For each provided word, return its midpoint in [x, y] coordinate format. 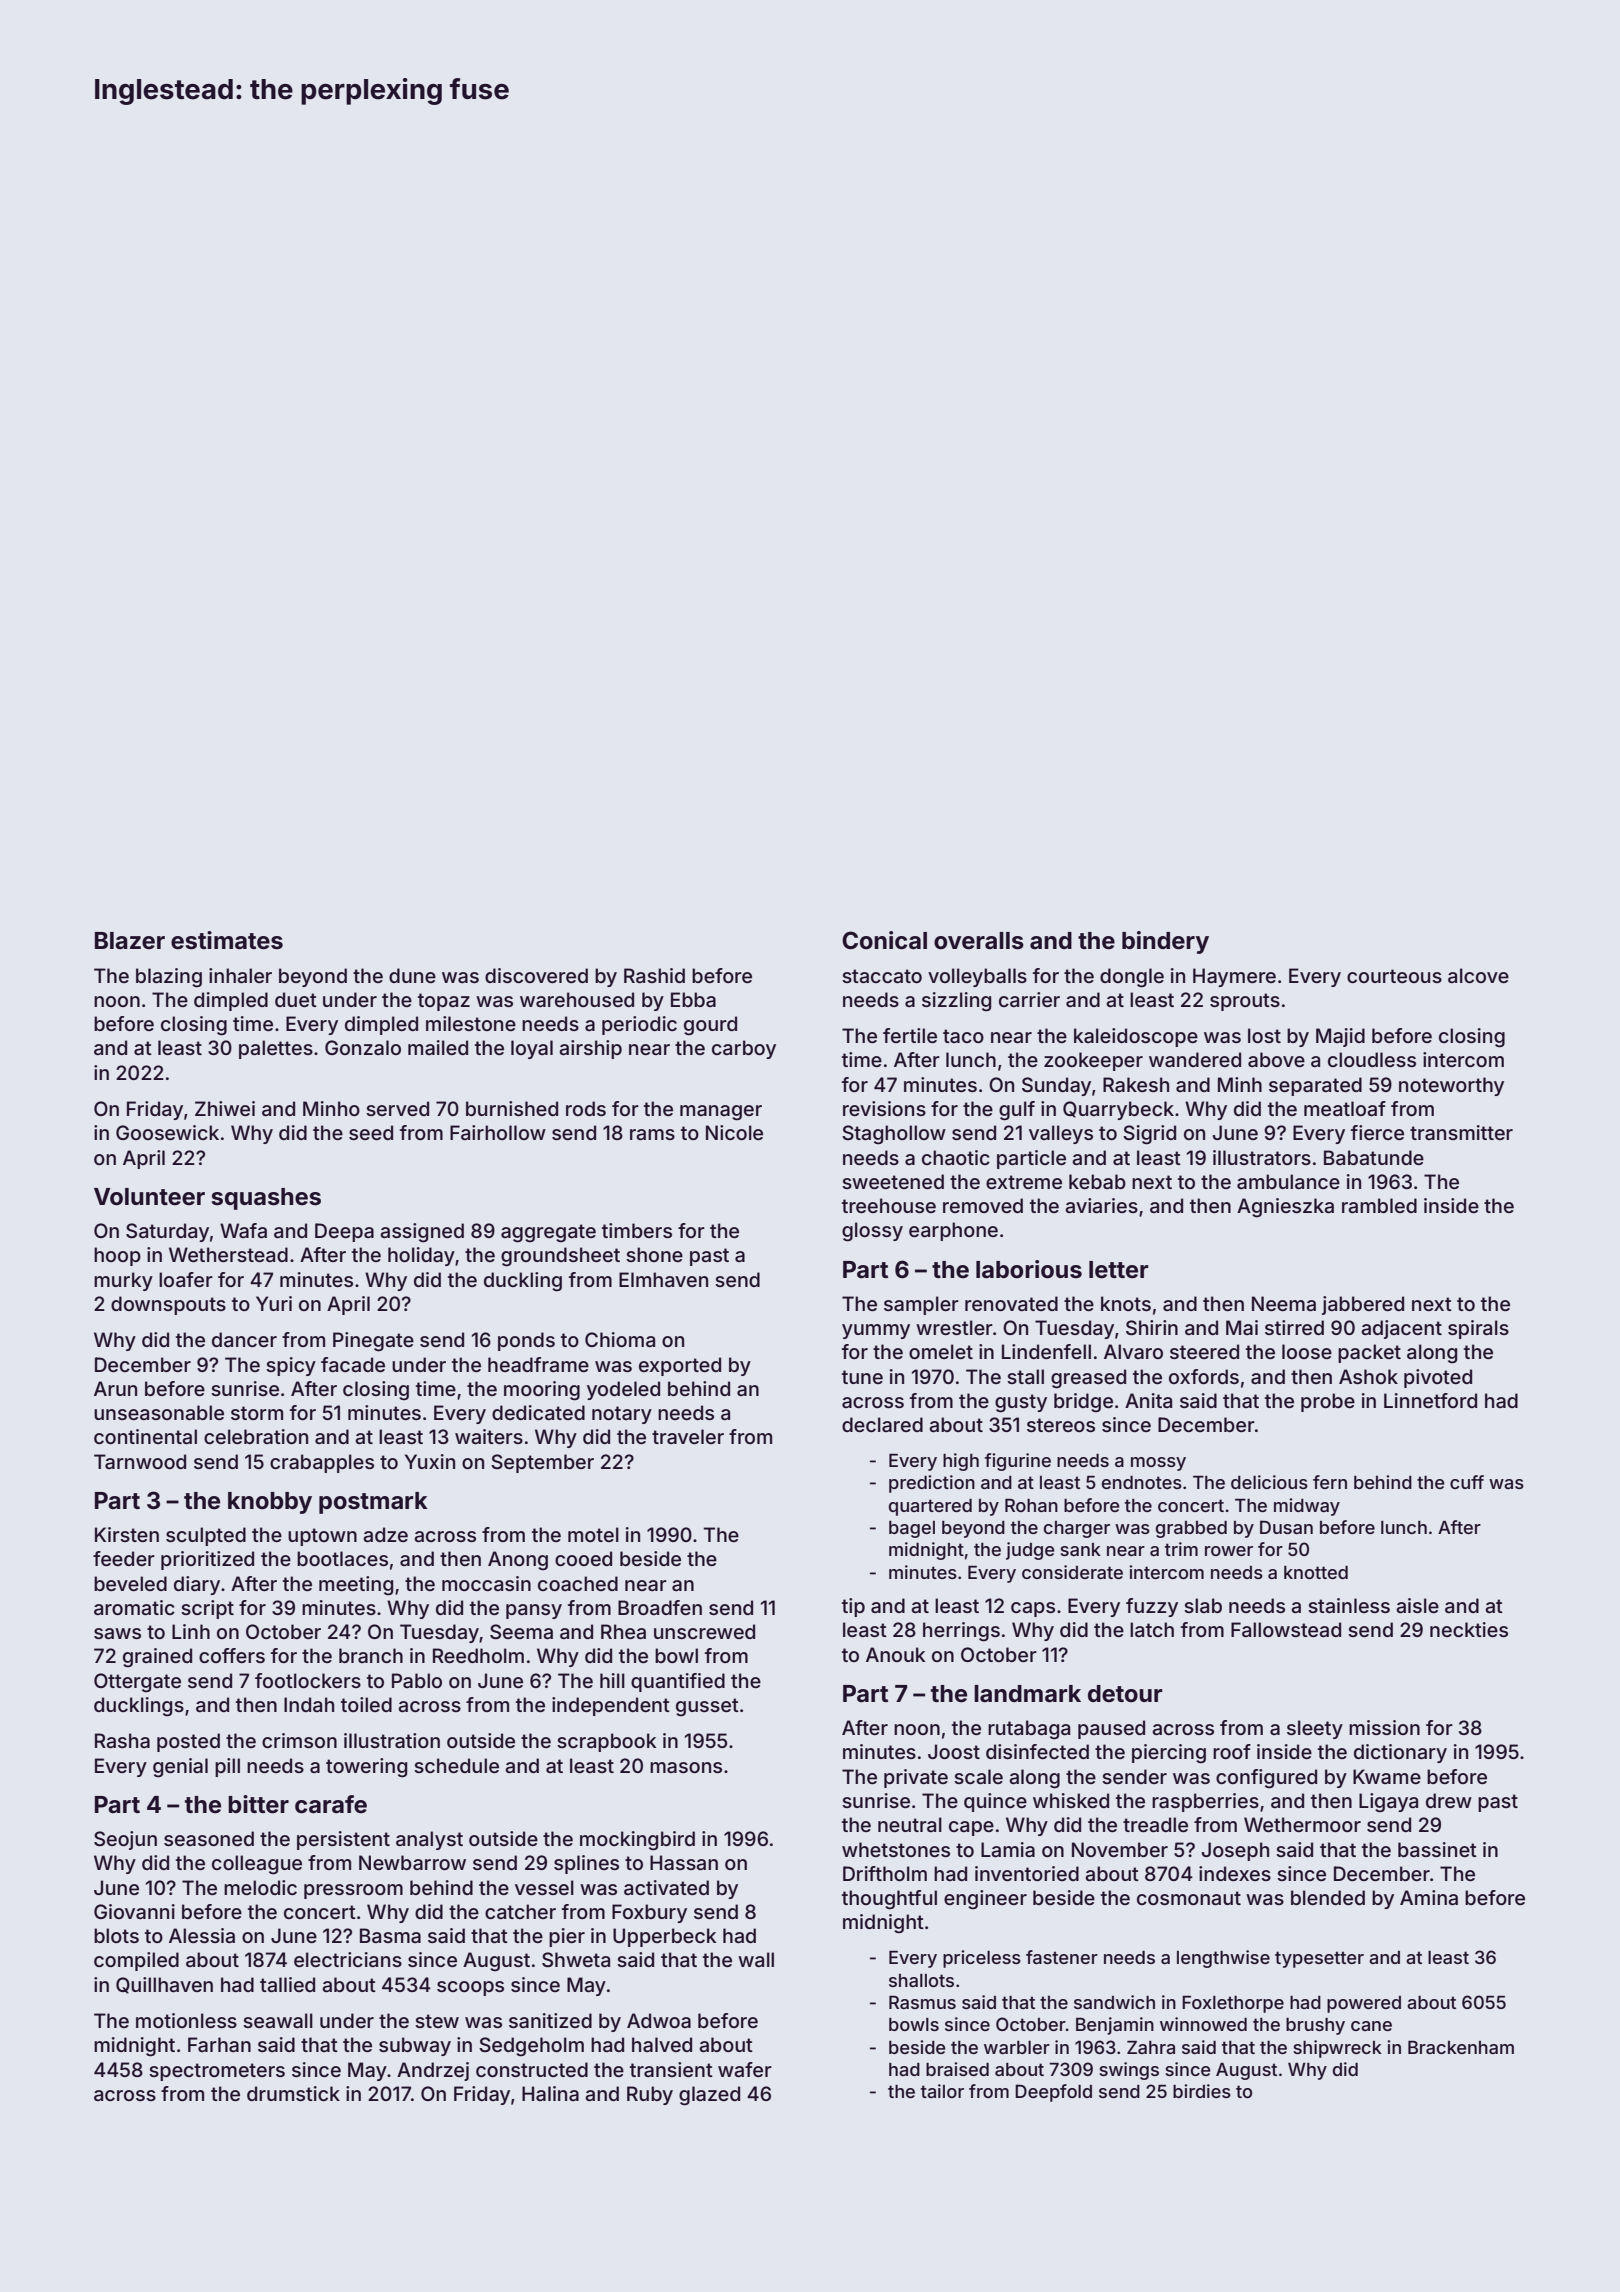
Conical [884, 940]
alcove [1478, 975]
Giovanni [134, 1911]
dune [412, 975]
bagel [912, 1529]
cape [971, 1828]
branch [371, 1655]
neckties [1469, 1629]
